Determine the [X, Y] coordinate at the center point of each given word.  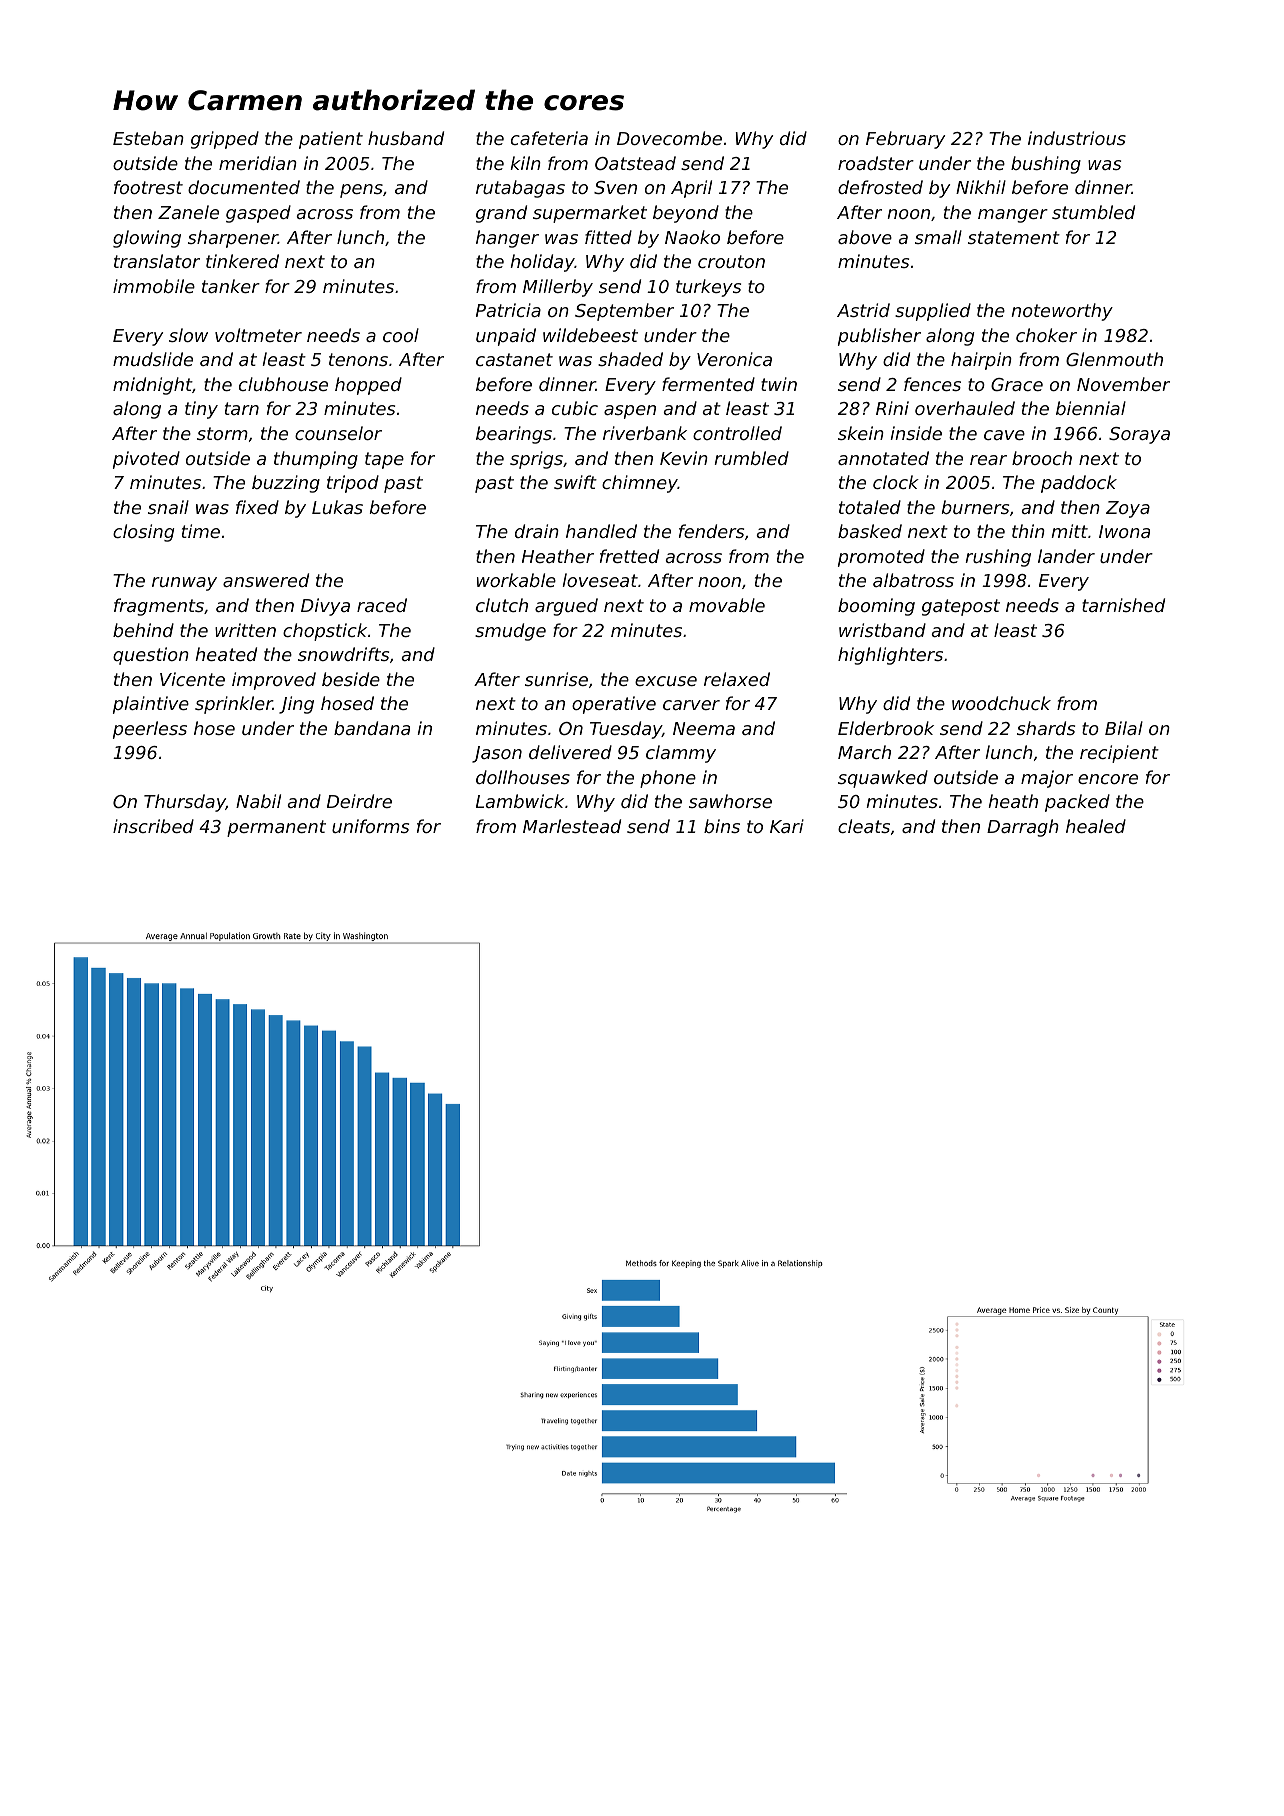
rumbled [751, 458]
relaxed [737, 679]
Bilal [1124, 728]
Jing [296, 705]
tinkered [242, 261]
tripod [353, 484]
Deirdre [359, 801]
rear [988, 460]
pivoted [146, 460]
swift [575, 482]
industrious [1077, 138]
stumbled [1093, 212]
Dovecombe [669, 138]
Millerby [558, 288]
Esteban [148, 138]
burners [975, 507]
